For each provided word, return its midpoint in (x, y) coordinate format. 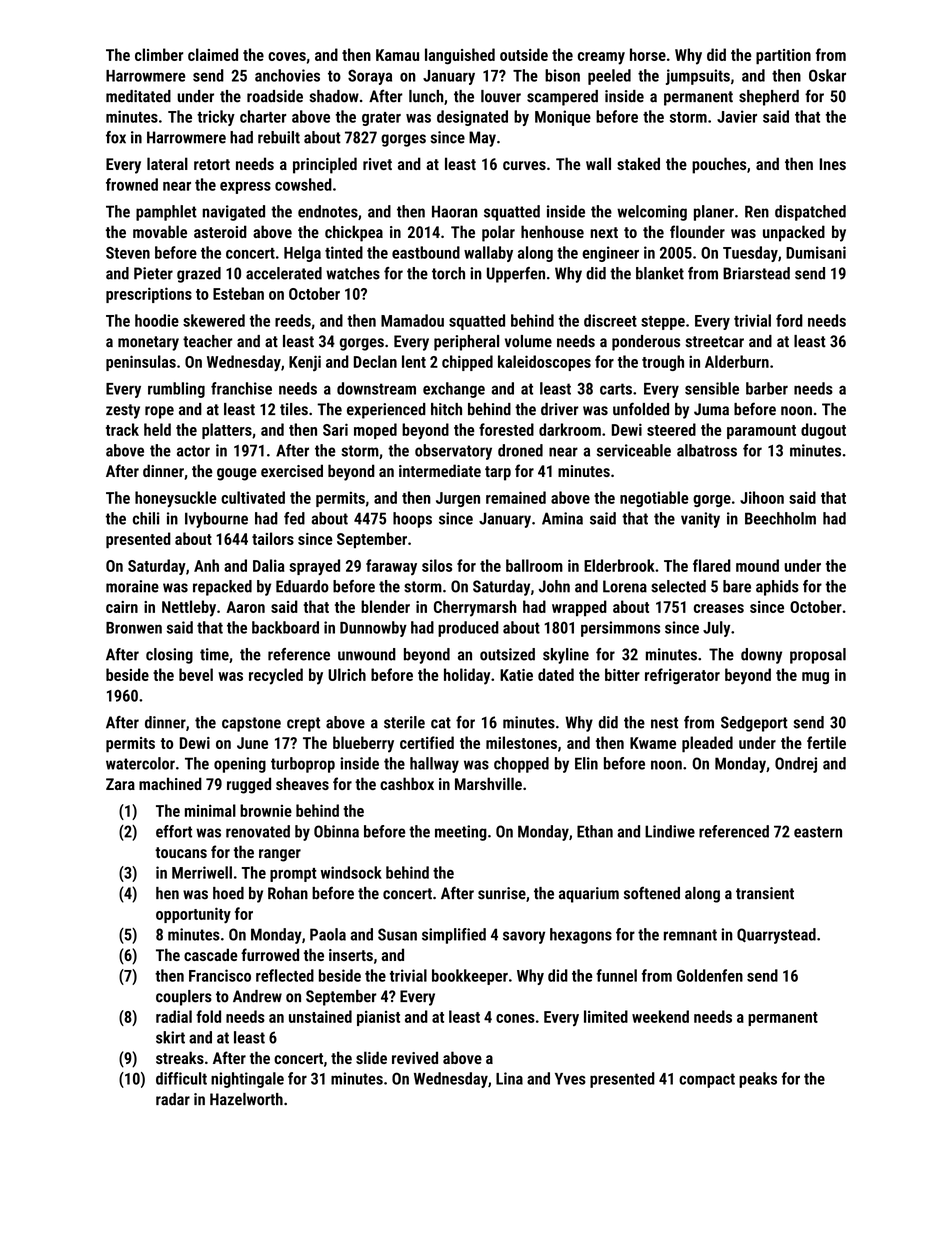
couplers (184, 998)
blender (385, 606)
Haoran (455, 211)
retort (212, 164)
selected (678, 586)
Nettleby (189, 608)
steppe (663, 323)
